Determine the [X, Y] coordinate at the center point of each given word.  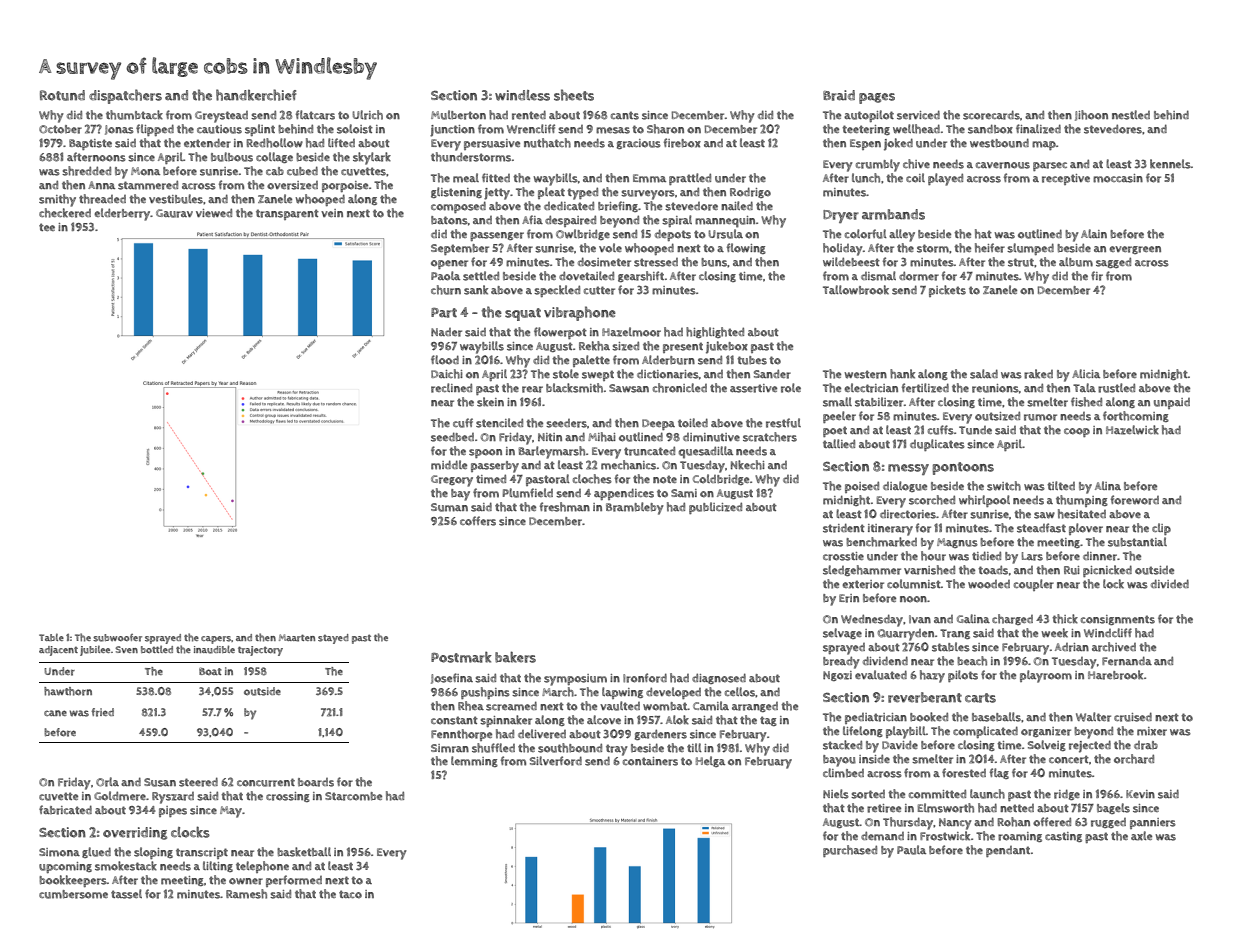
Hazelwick [1132, 430]
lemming [474, 761]
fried [102, 712]
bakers [515, 657]
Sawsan [629, 388]
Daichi [447, 374]
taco [350, 894]
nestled [1131, 115]
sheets [574, 95]
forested [964, 773]
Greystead [221, 117]
